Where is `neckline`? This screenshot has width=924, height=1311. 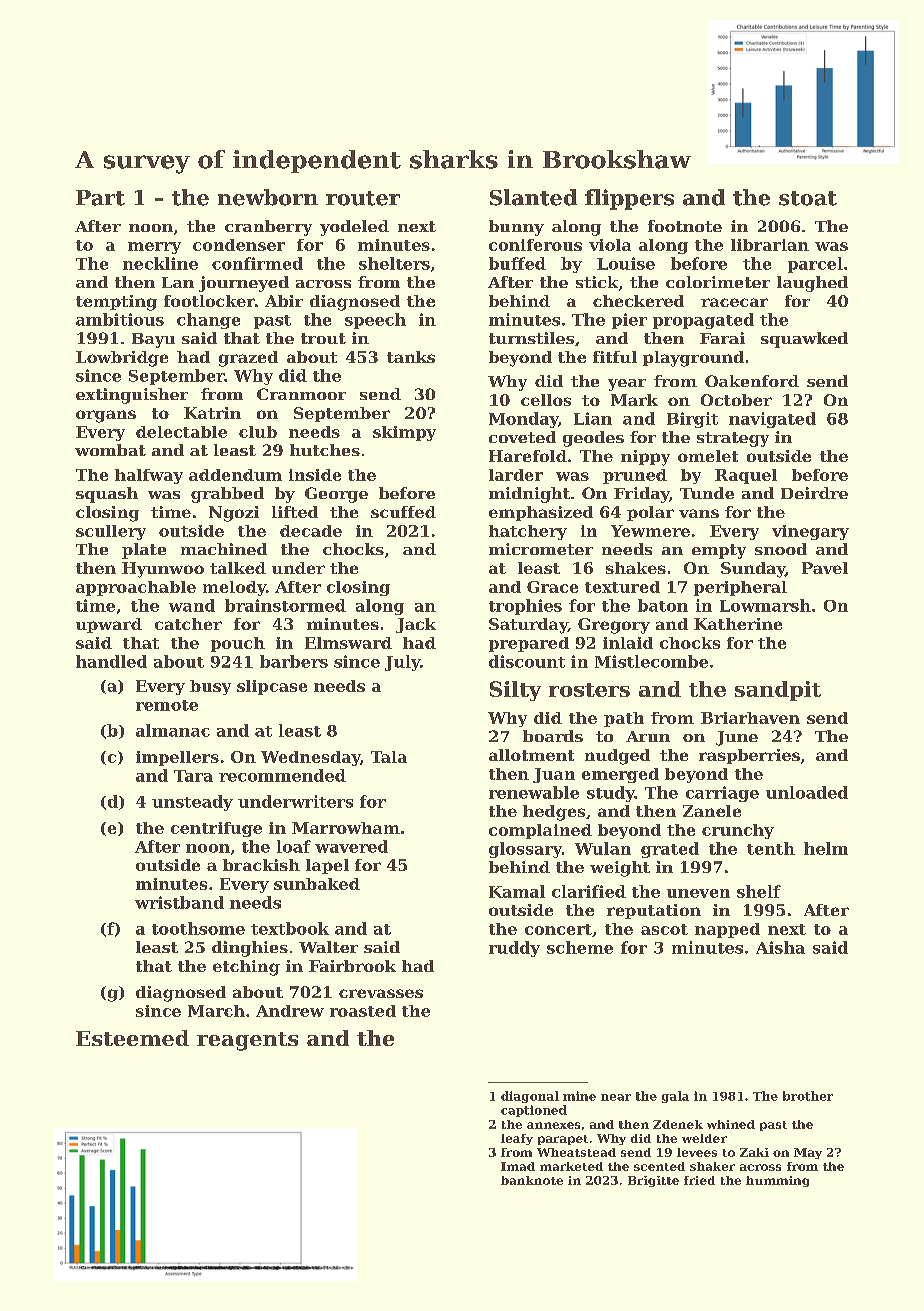
neckline is located at coordinates (160, 263).
